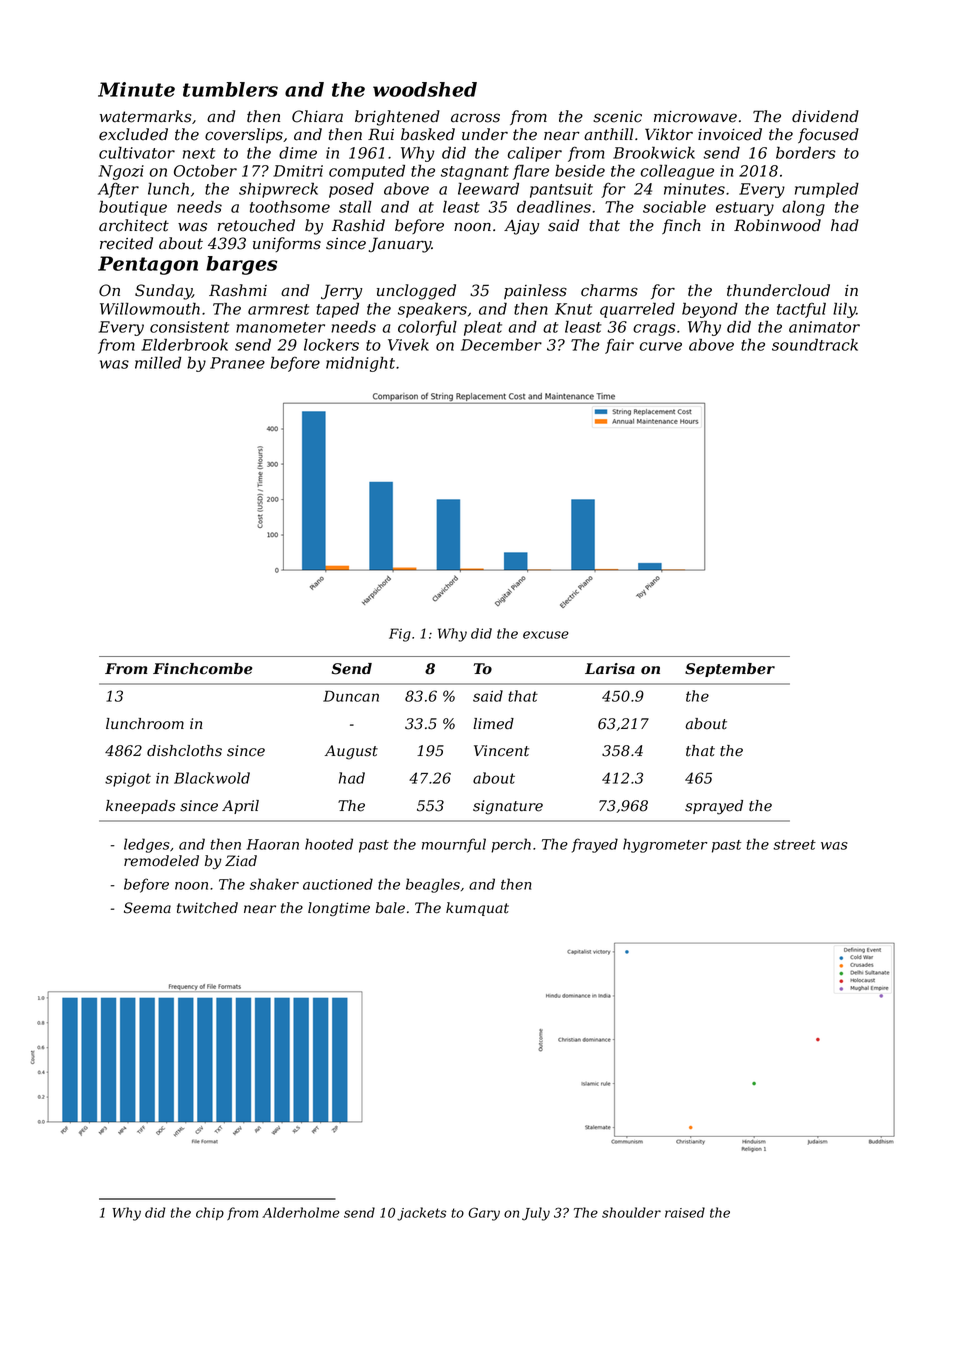  What do you see at coordinates (501, 751) in the page?
I see `Vincent` at bounding box center [501, 751].
